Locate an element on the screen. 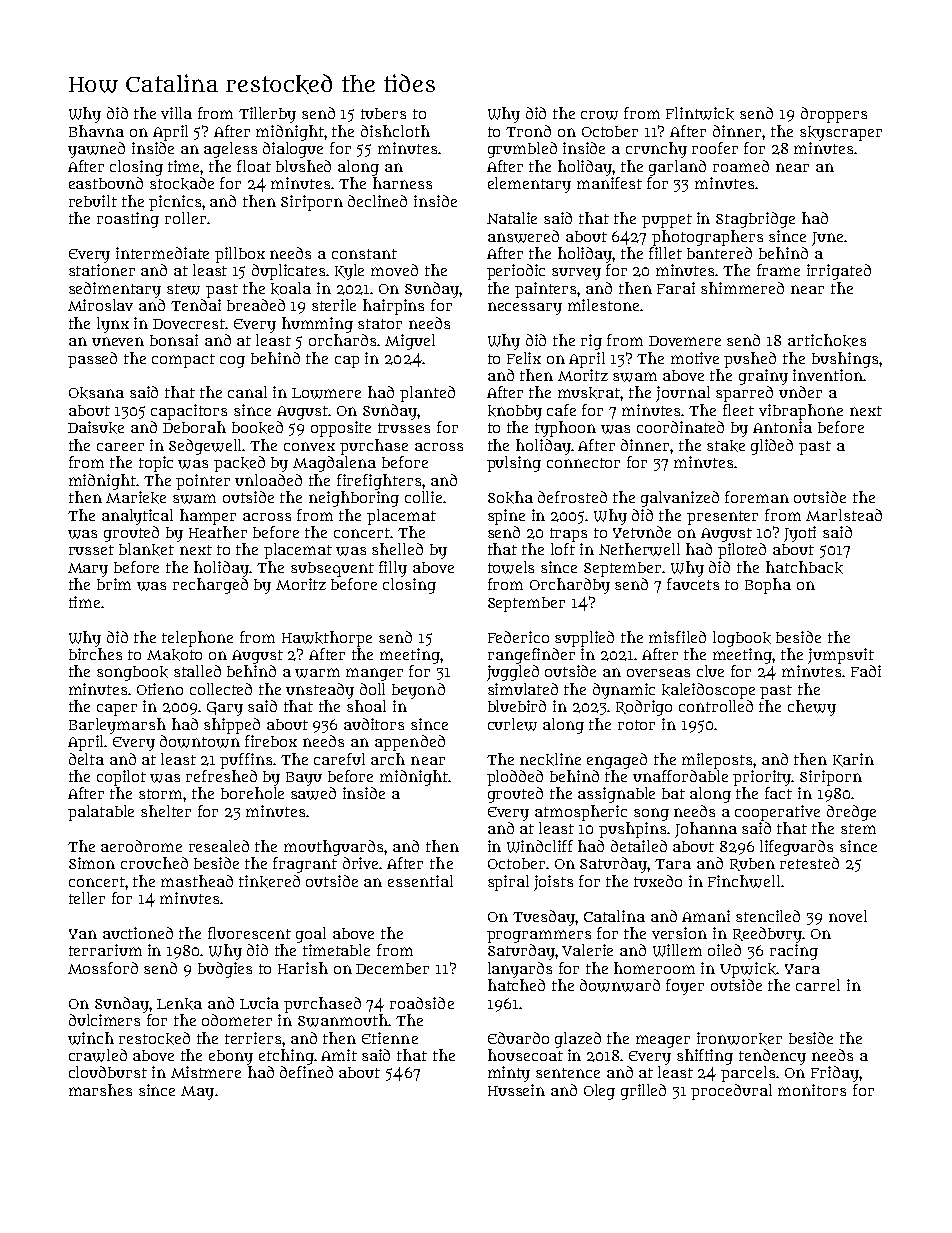 This screenshot has height=1233, width=952. Friday is located at coordinates (835, 1074).
